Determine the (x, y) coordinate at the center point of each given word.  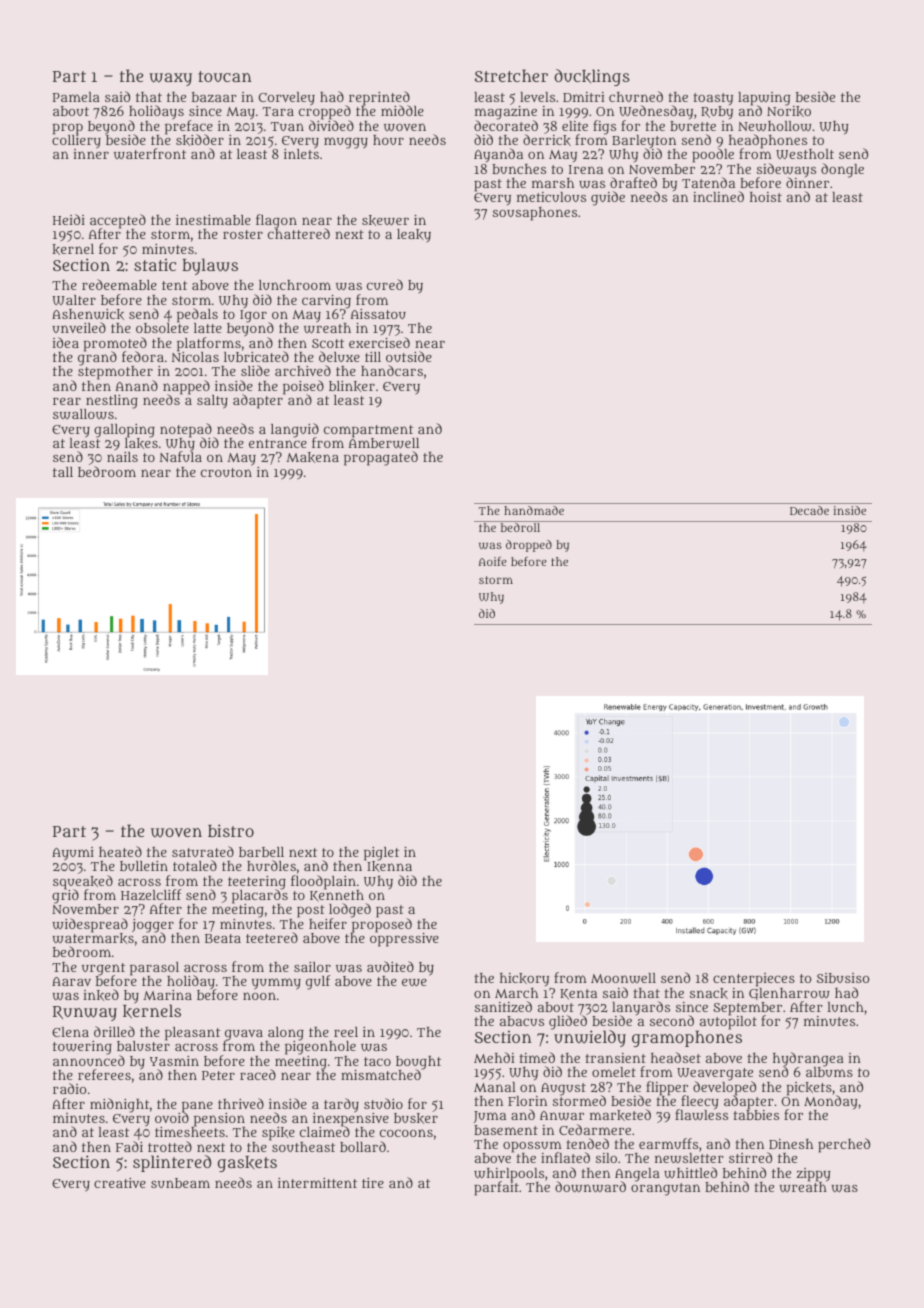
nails (122, 457)
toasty (713, 99)
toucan (225, 76)
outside (409, 356)
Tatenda (708, 182)
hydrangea (808, 1059)
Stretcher (511, 75)
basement (506, 1130)
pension (219, 1120)
